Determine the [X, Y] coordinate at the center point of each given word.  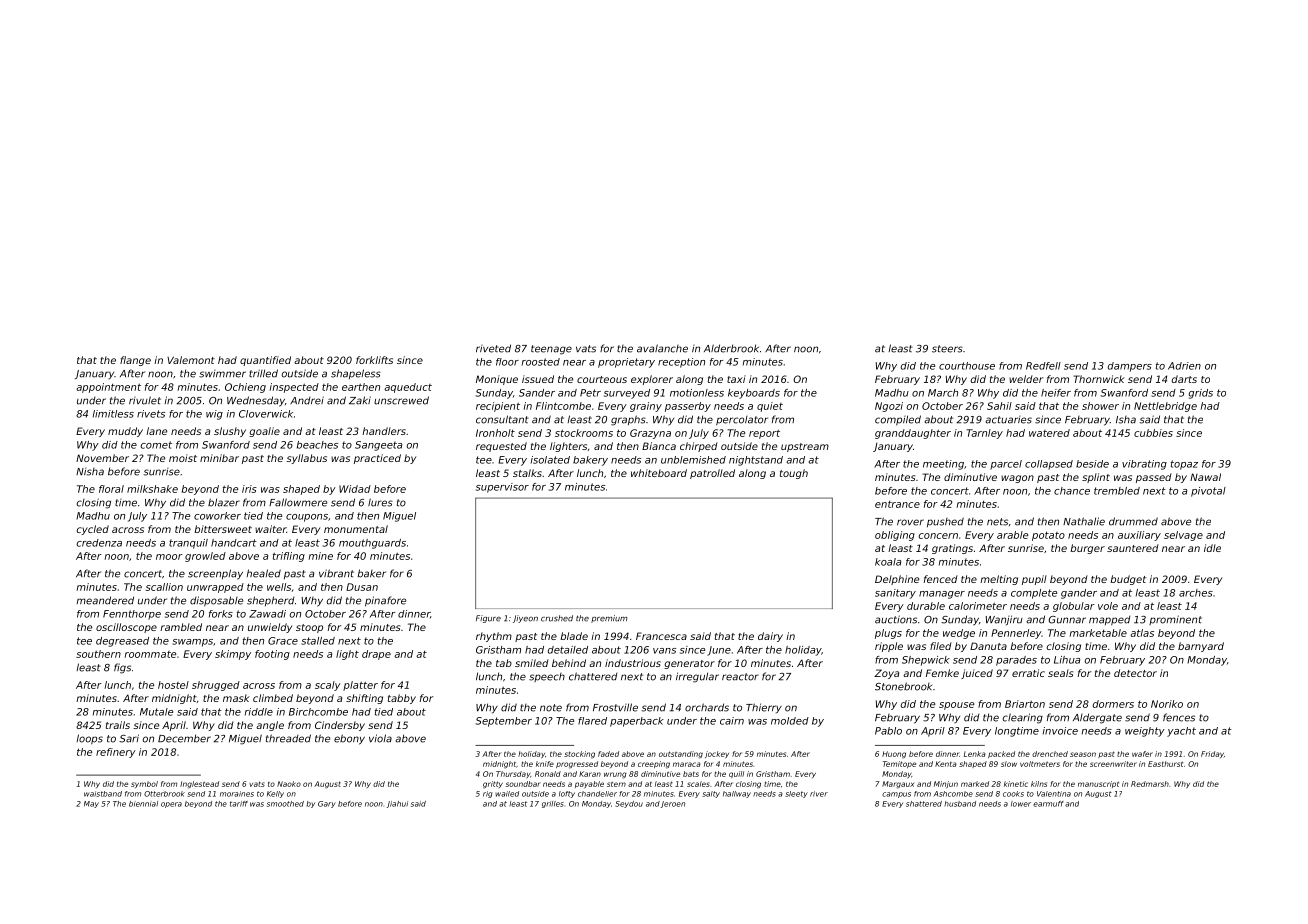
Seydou [629, 804]
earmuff [1048, 804]
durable [926, 606]
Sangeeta [378, 446]
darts [1184, 379]
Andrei [307, 400]
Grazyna [650, 434]
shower [1100, 406]
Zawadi [267, 614]
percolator [742, 421]
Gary [327, 804]
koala [888, 562]
